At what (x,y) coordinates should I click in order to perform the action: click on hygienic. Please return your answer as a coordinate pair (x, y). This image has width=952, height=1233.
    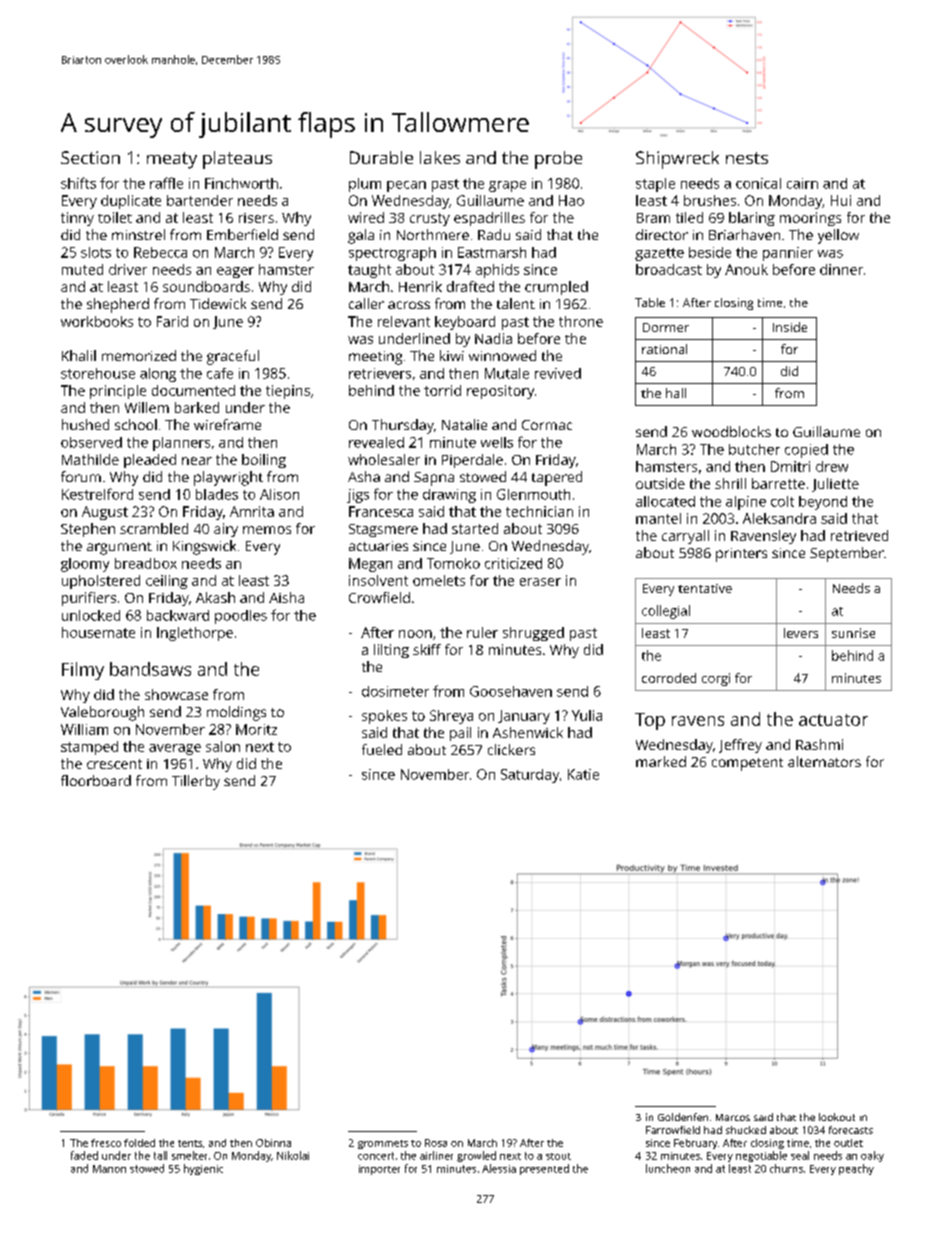
    Looking at the image, I should click on (203, 1169).
